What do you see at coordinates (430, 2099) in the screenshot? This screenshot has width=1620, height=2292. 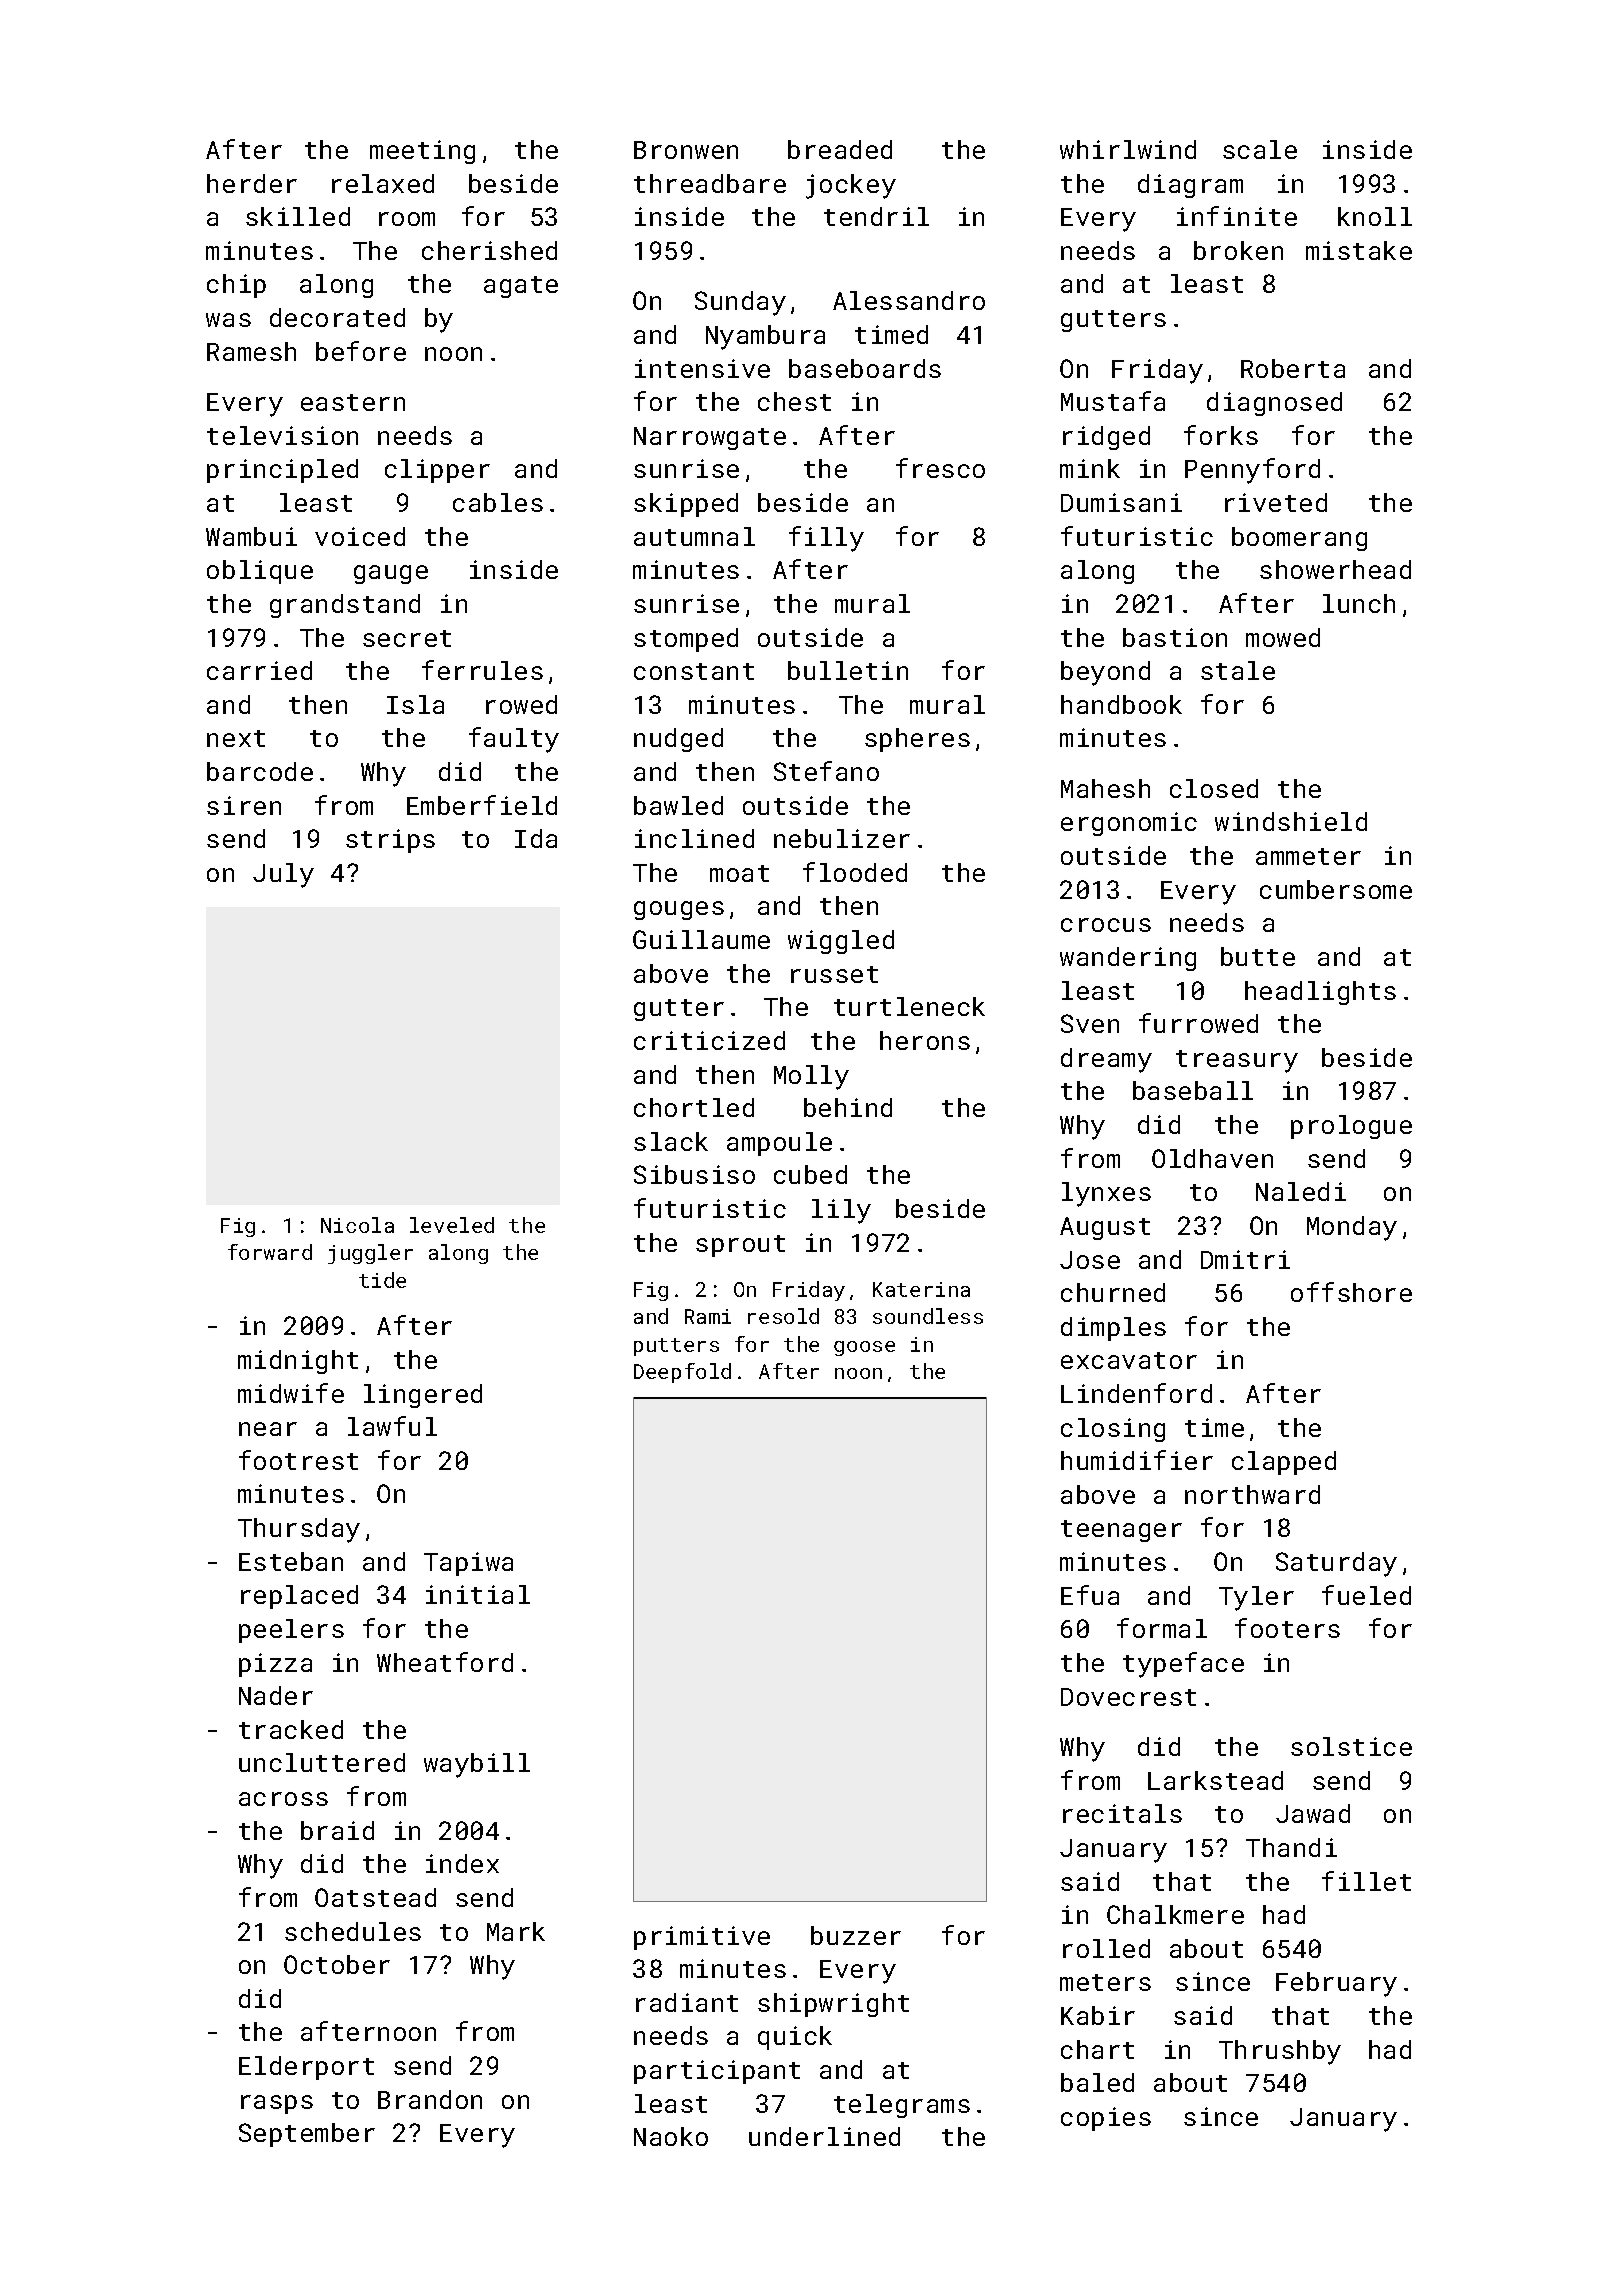 I see `Brandon` at bounding box center [430, 2099].
